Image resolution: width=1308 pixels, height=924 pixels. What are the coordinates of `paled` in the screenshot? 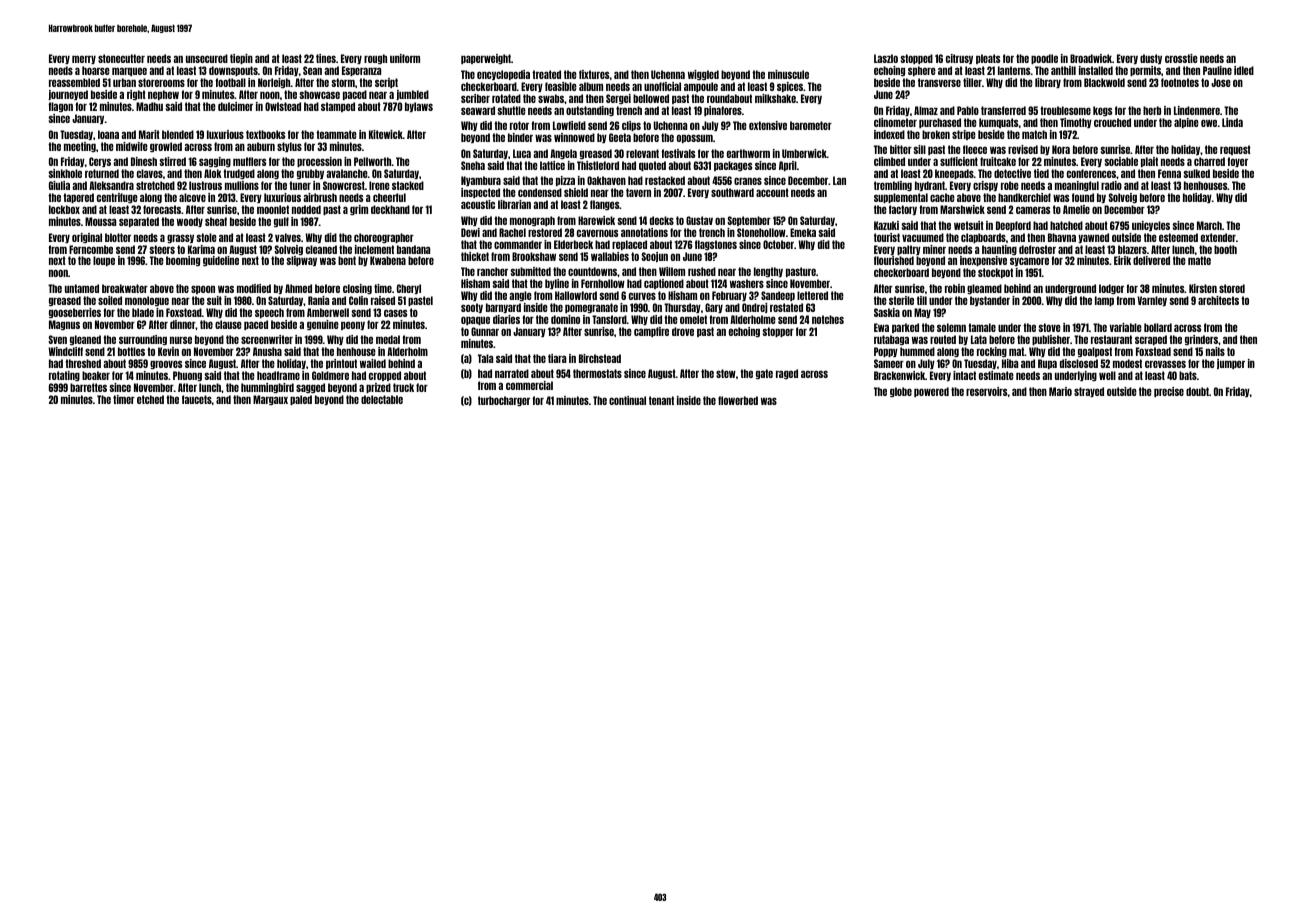 It's located at (301, 400).
